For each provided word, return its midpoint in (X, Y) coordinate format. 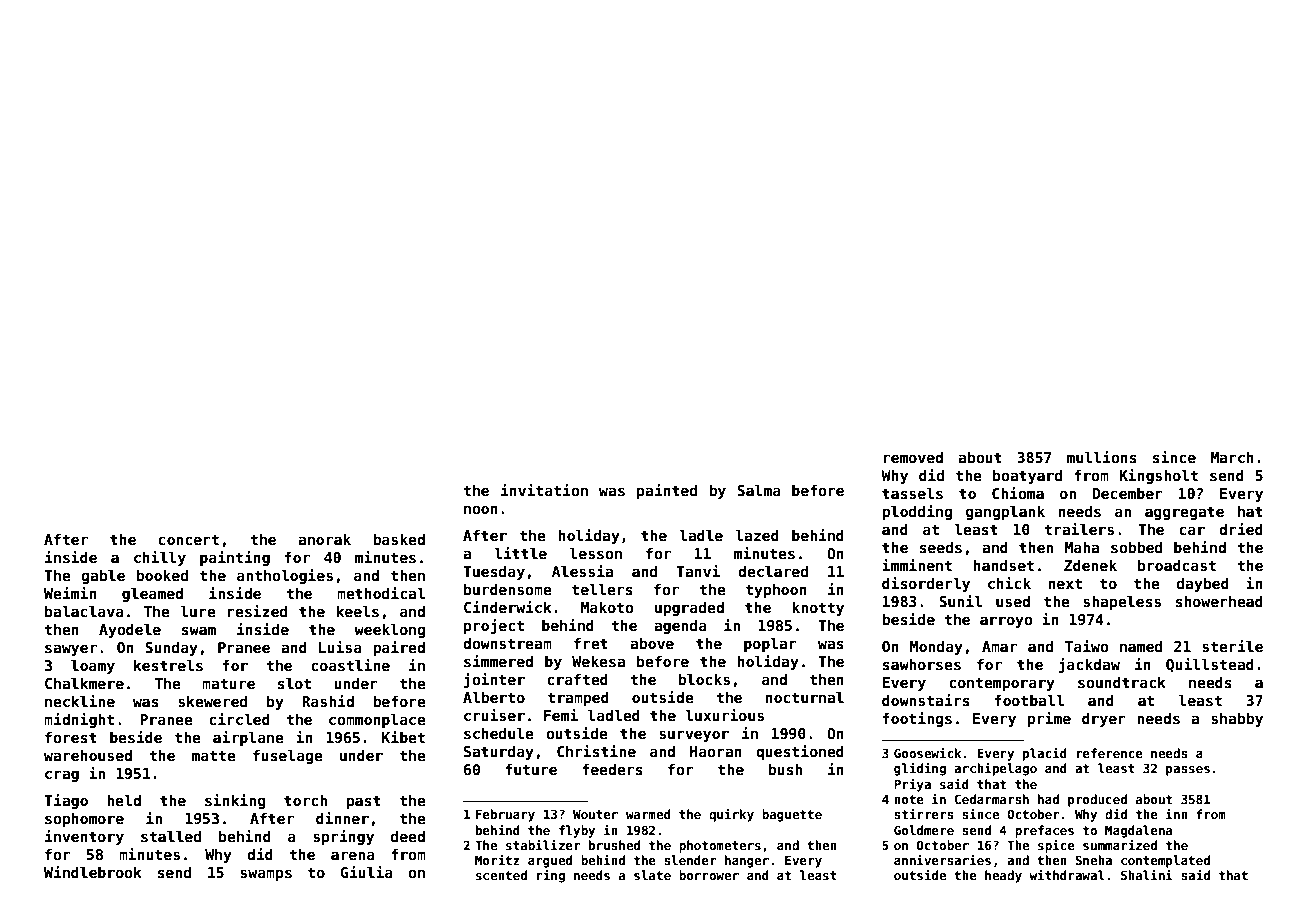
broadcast (1177, 565)
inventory (84, 837)
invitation (544, 490)
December (1128, 493)
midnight (79, 720)
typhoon (776, 590)
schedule (499, 733)
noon (481, 509)
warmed (648, 814)
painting (235, 558)
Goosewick (927, 753)
